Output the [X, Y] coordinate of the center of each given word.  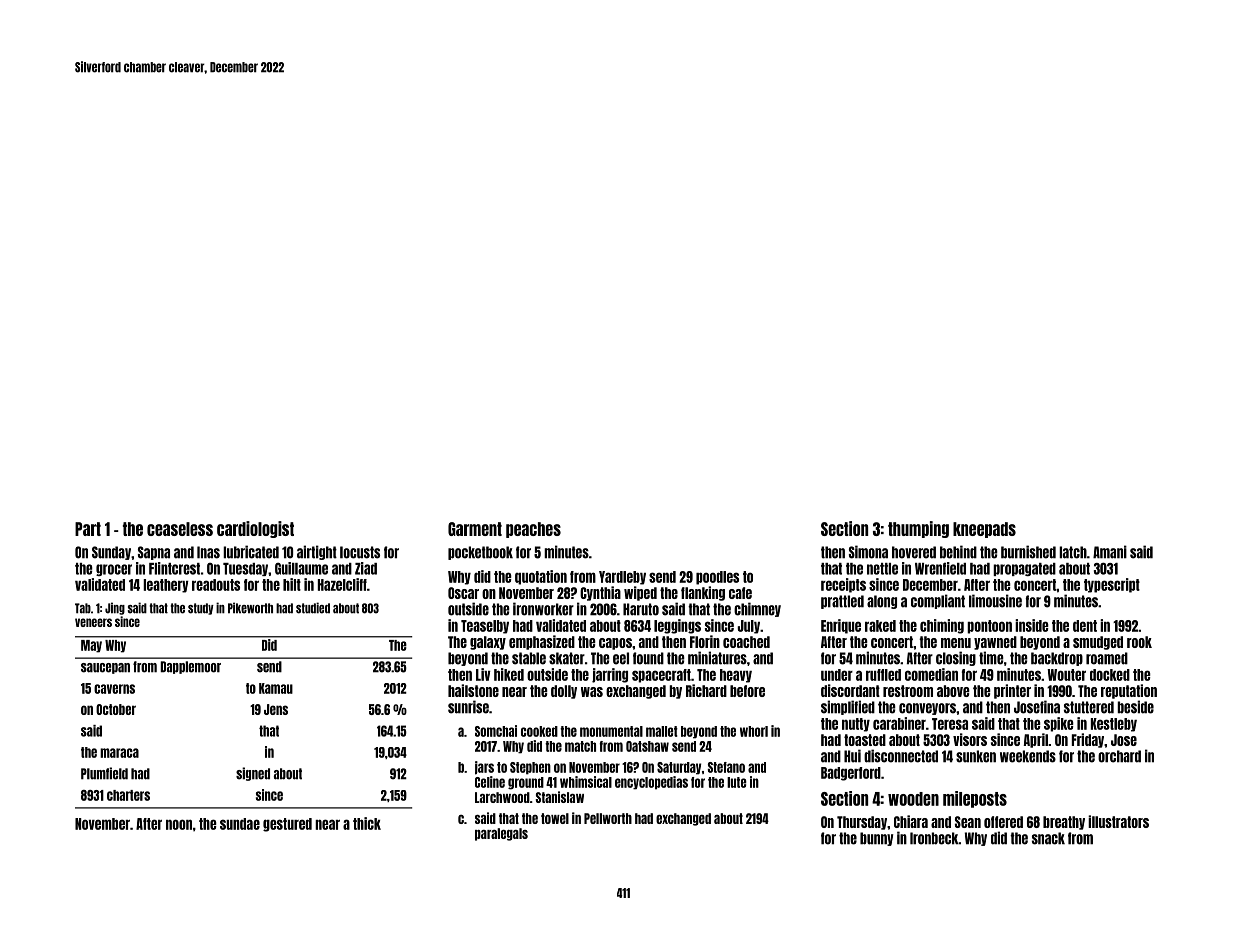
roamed [1107, 658]
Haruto [641, 609]
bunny [876, 839]
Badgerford [851, 774]
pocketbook [480, 553]
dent [1085, 626]
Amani [1110, 552]
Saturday [679, 768]
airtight [317, 552]
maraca [119, 753]
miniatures [717, 658]
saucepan [105, 668]
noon [179, 824]
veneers [93, 622]
